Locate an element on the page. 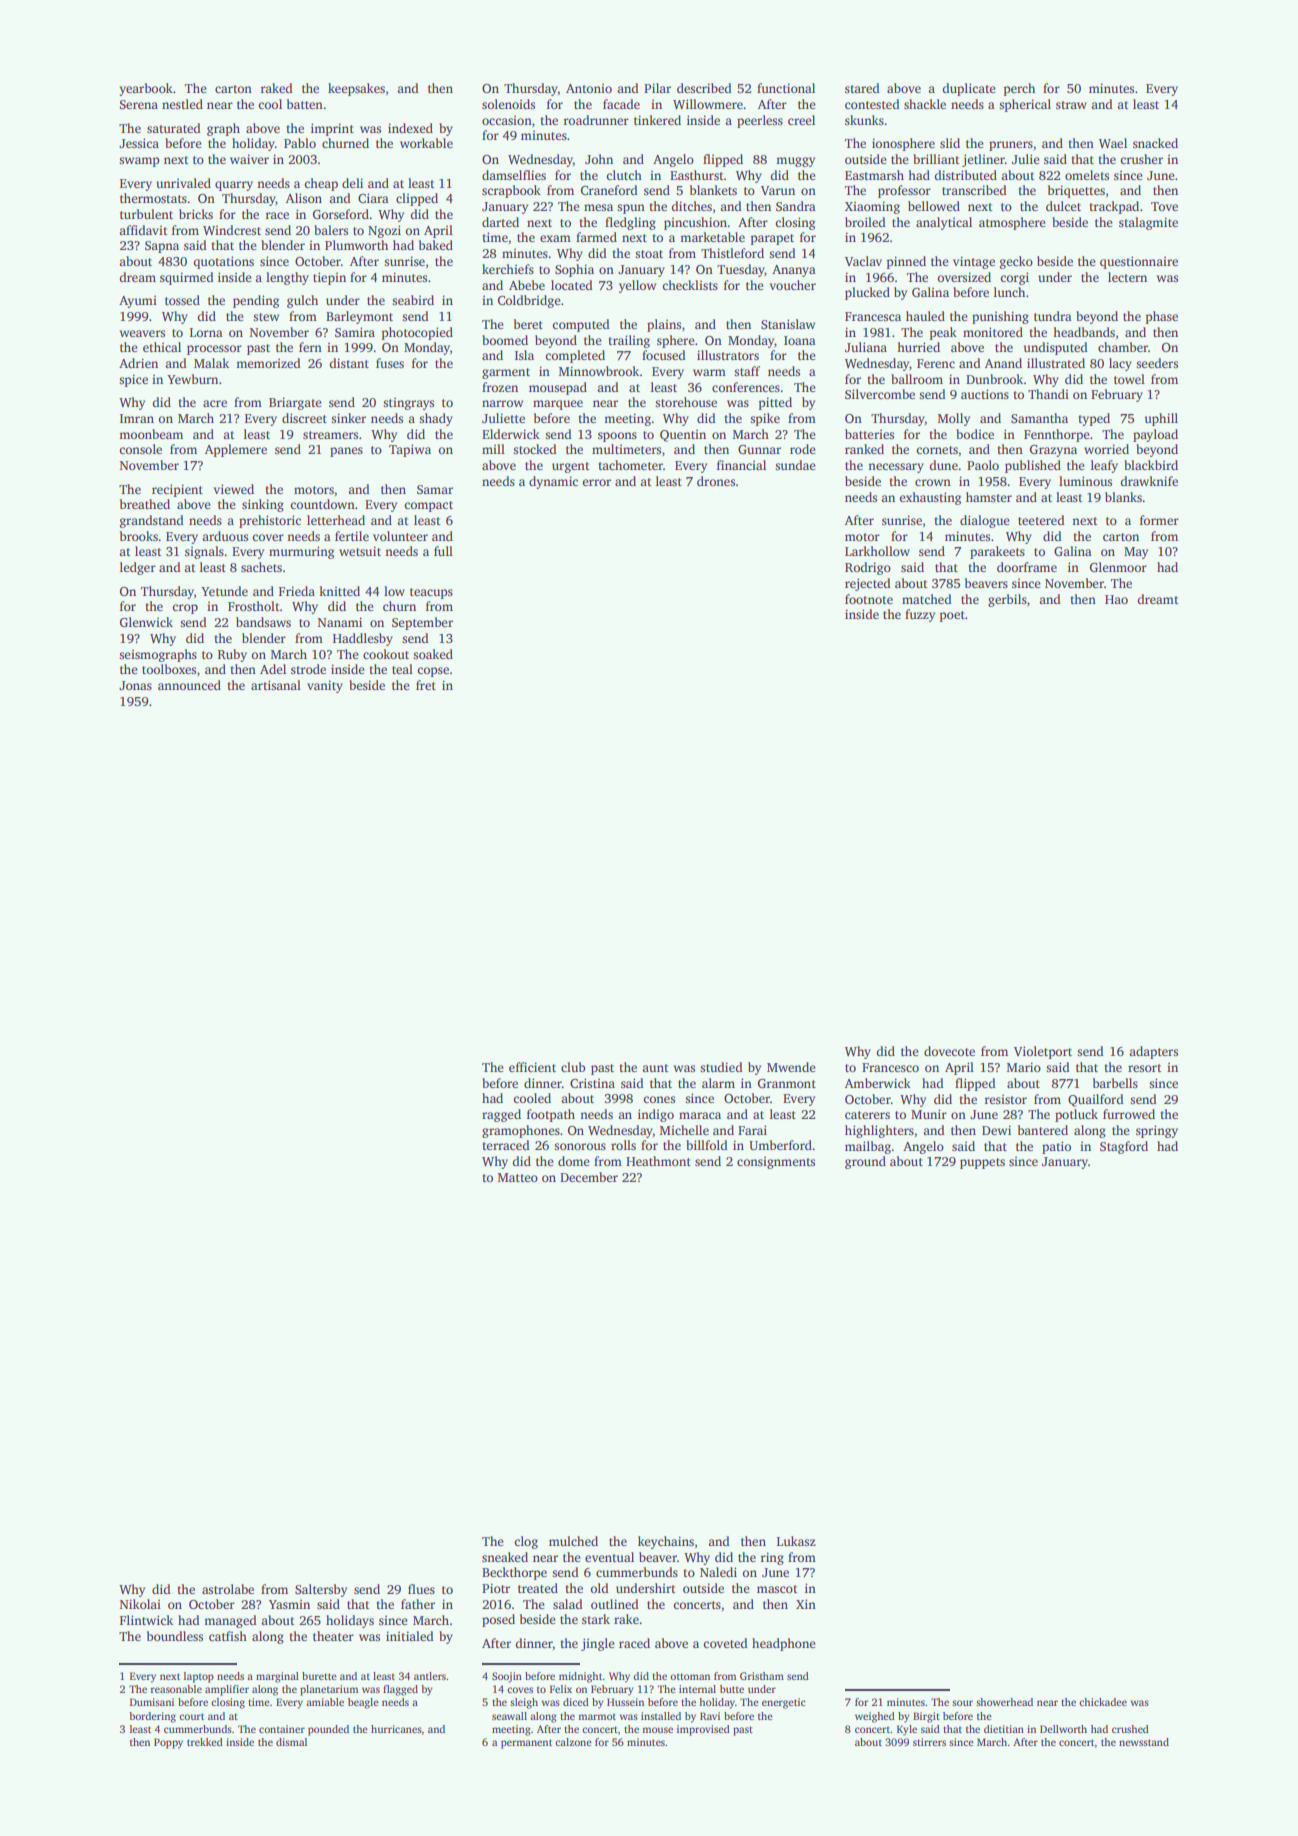  ground is located at coordinates (865, 1162).
